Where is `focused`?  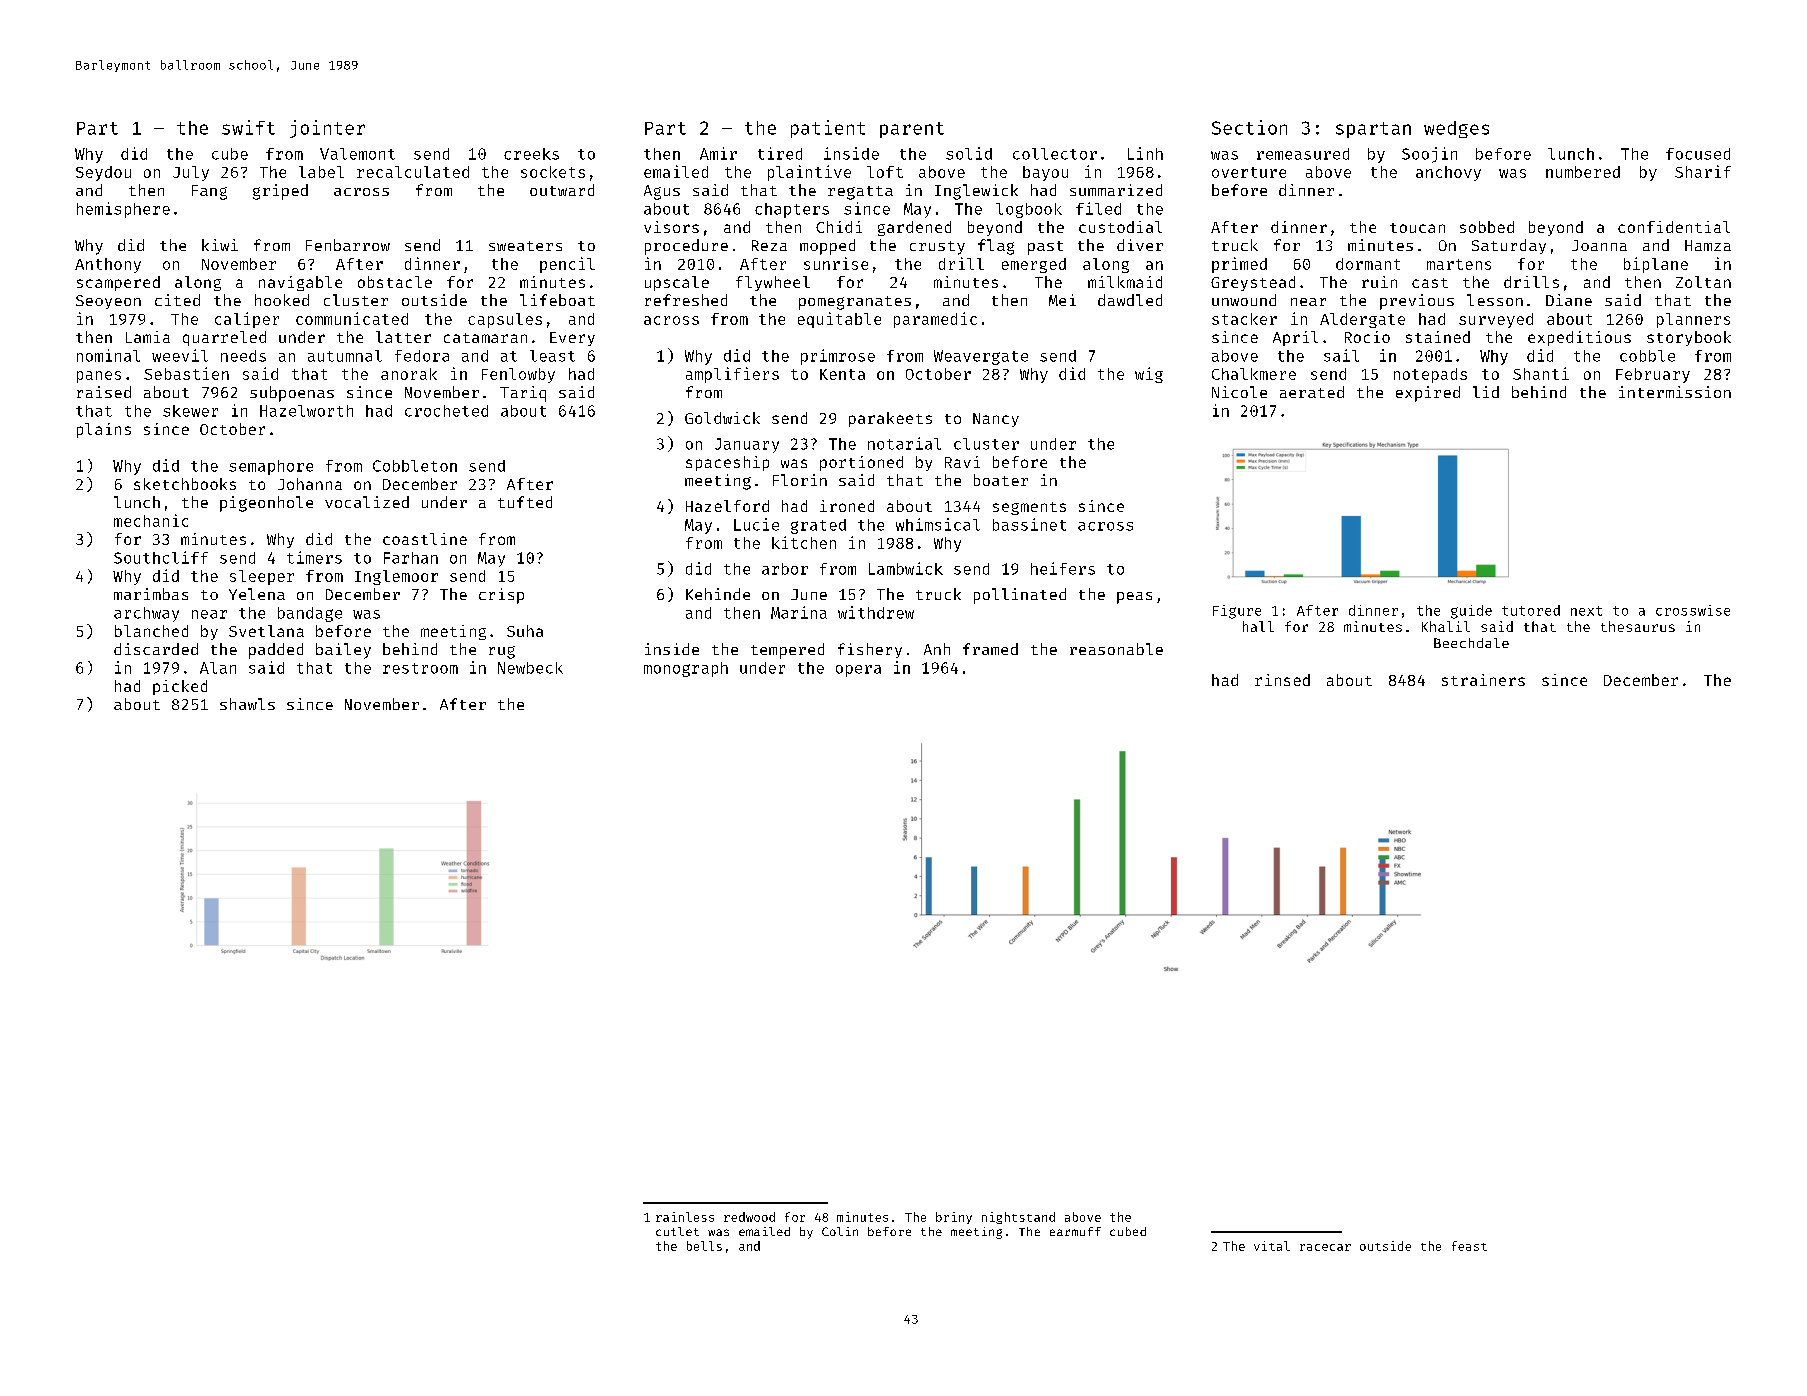 focused is located at coordinates (1698, 154).
